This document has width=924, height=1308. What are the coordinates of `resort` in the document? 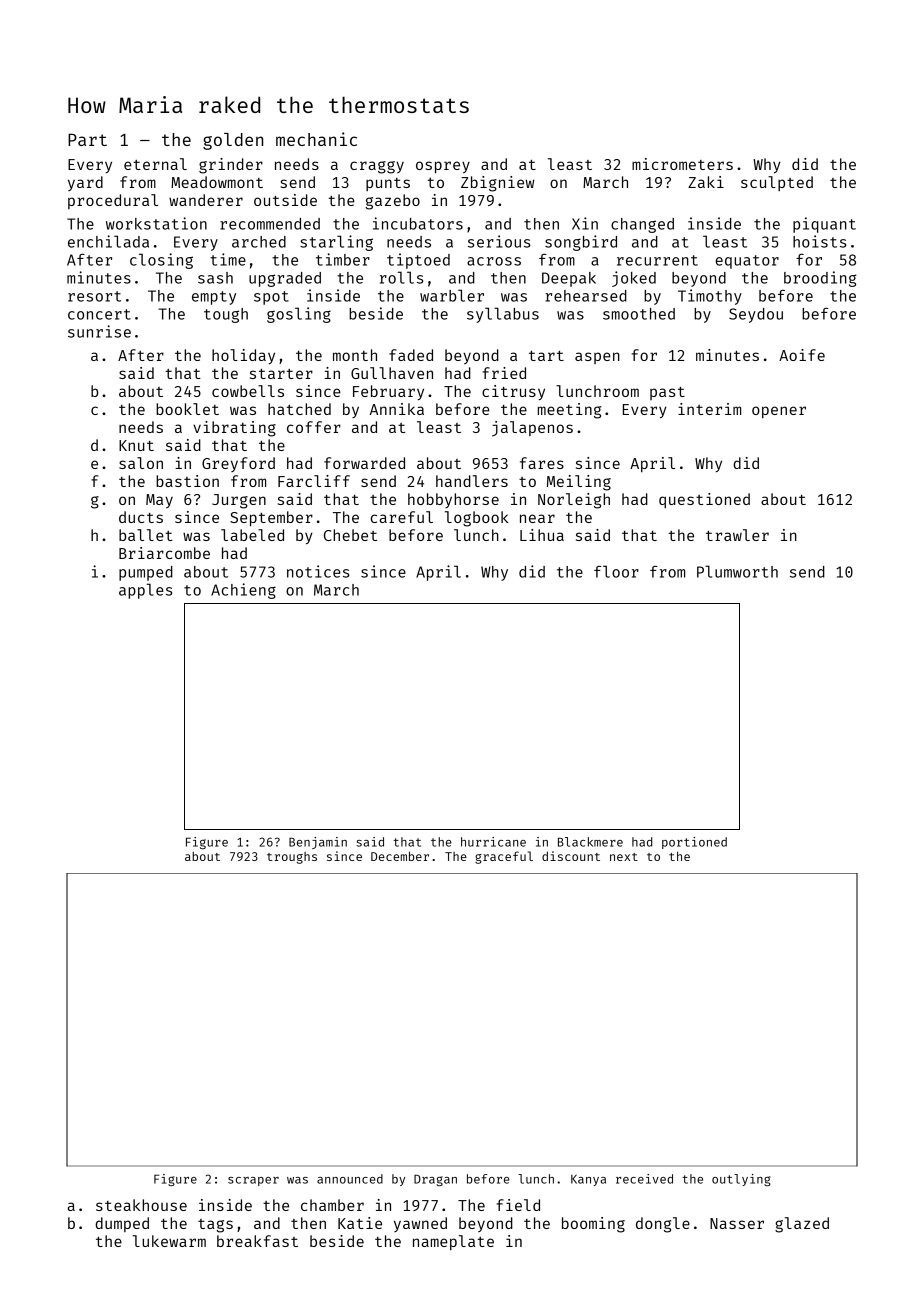 It's located at (94, 296).
